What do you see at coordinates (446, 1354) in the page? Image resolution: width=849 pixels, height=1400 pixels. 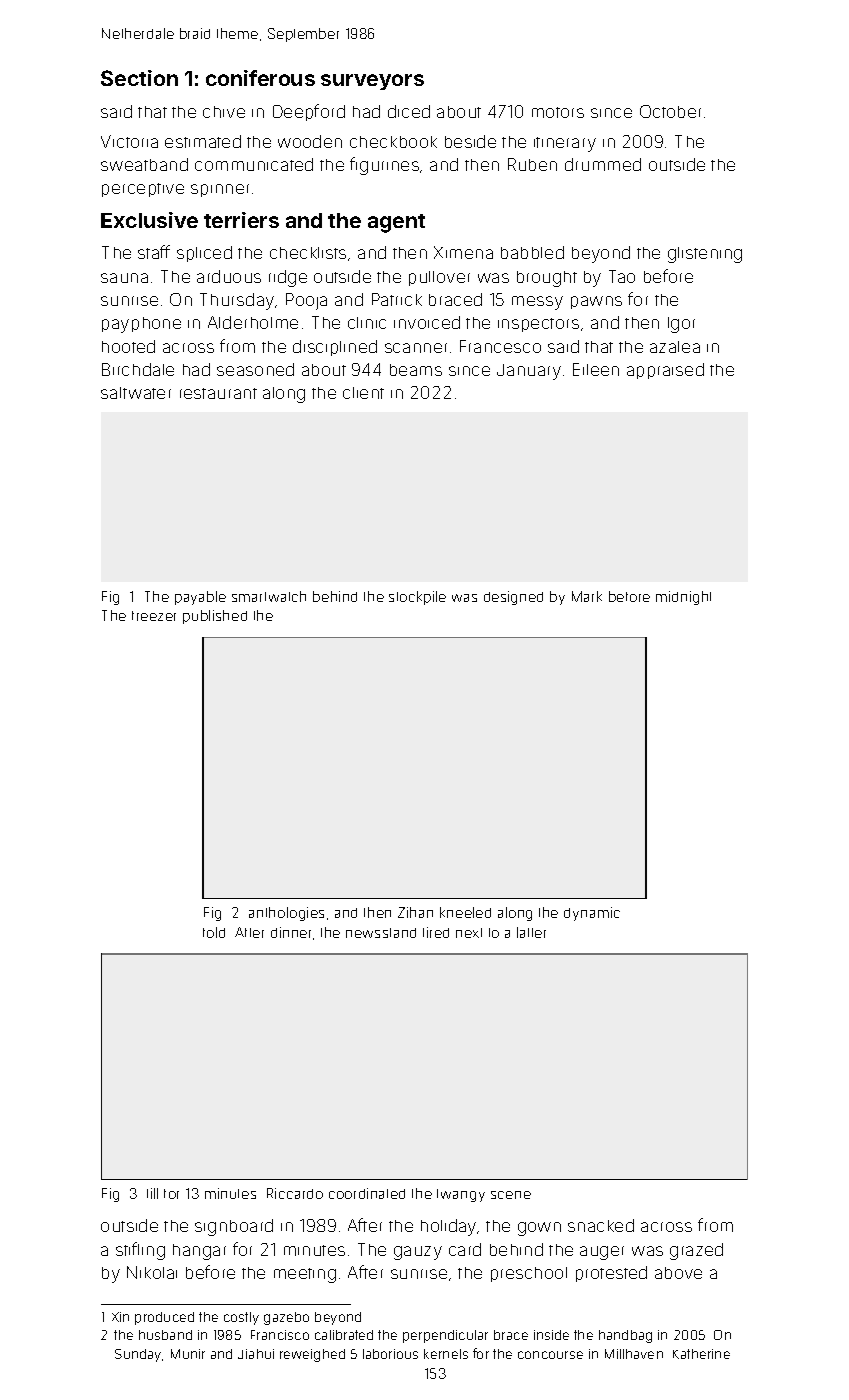 I see `kernels` at bounding box center [446, 1354].
